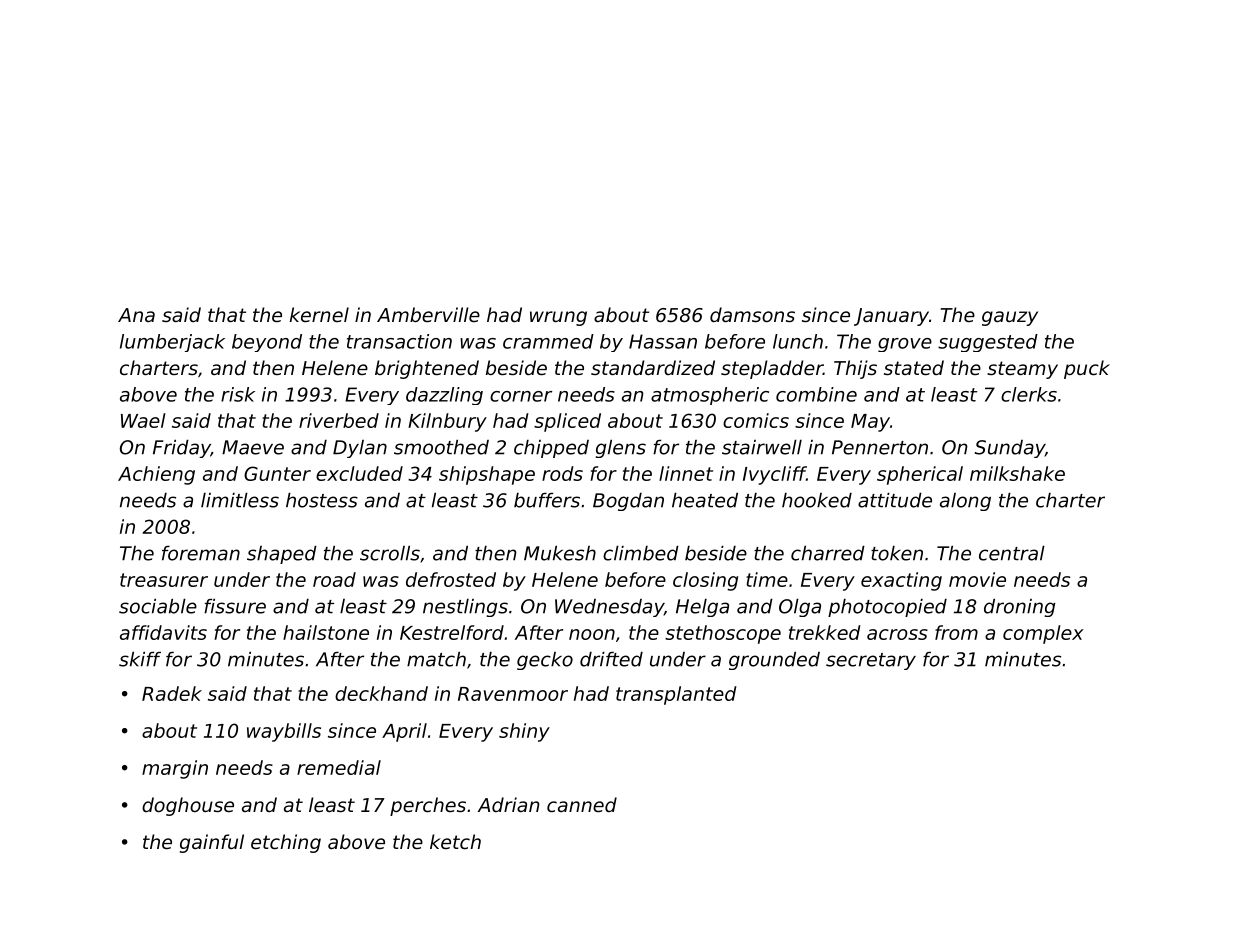  I want to click on remedial, so click(339, 767).
